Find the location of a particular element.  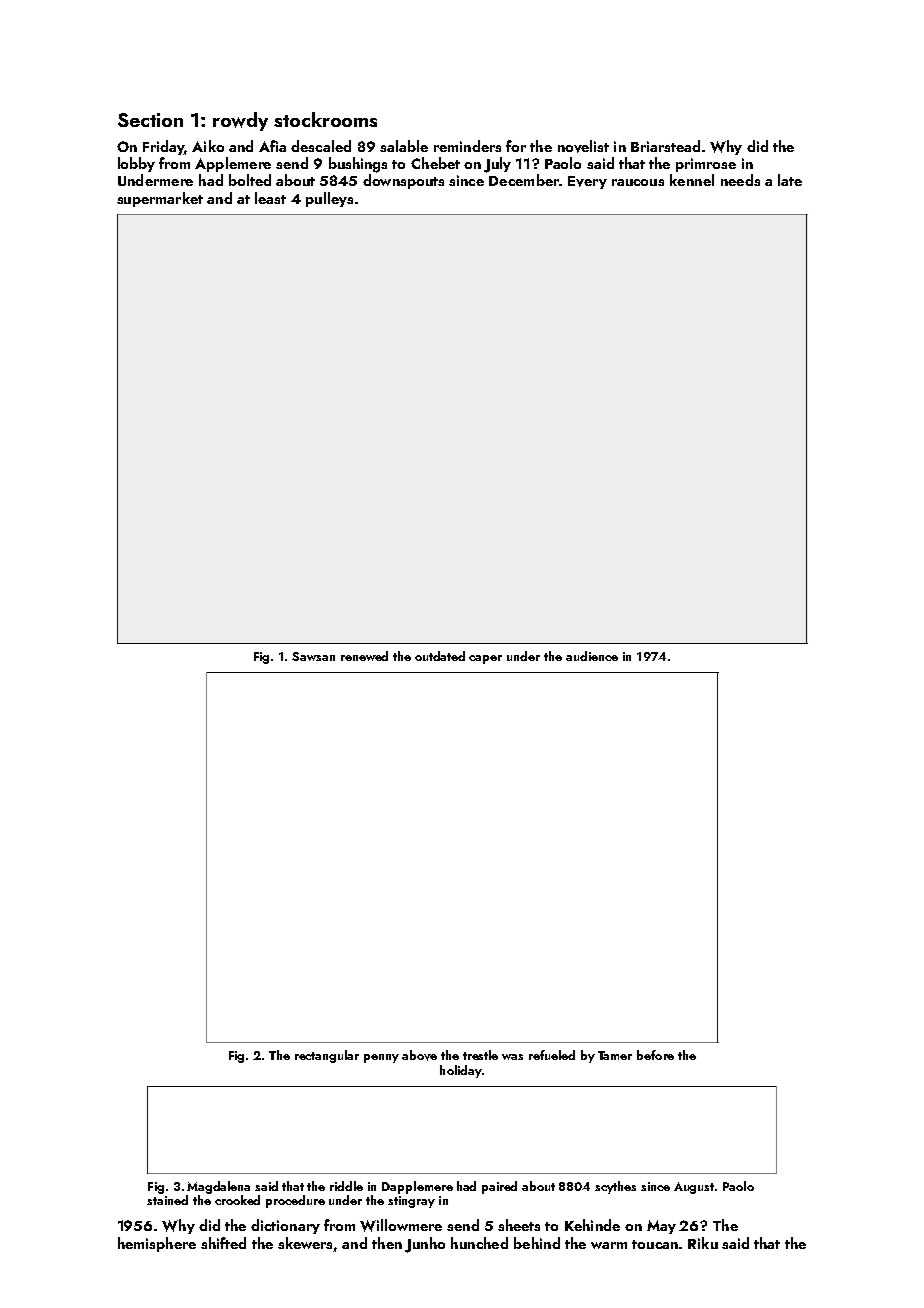

Sawsan is located at coordinates (313, 656).
